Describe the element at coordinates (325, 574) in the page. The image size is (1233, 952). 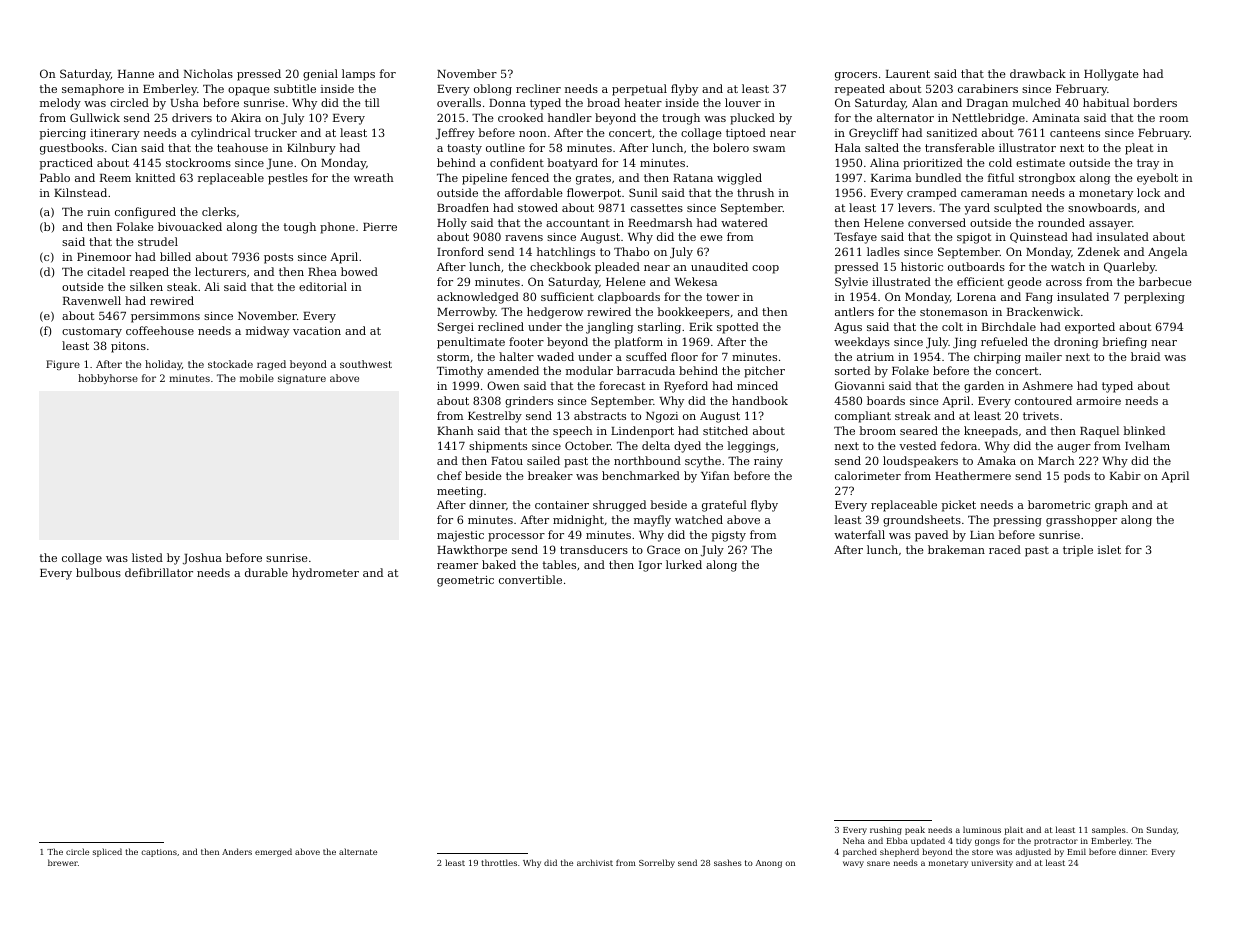
I see `hydrometer` at that location.
